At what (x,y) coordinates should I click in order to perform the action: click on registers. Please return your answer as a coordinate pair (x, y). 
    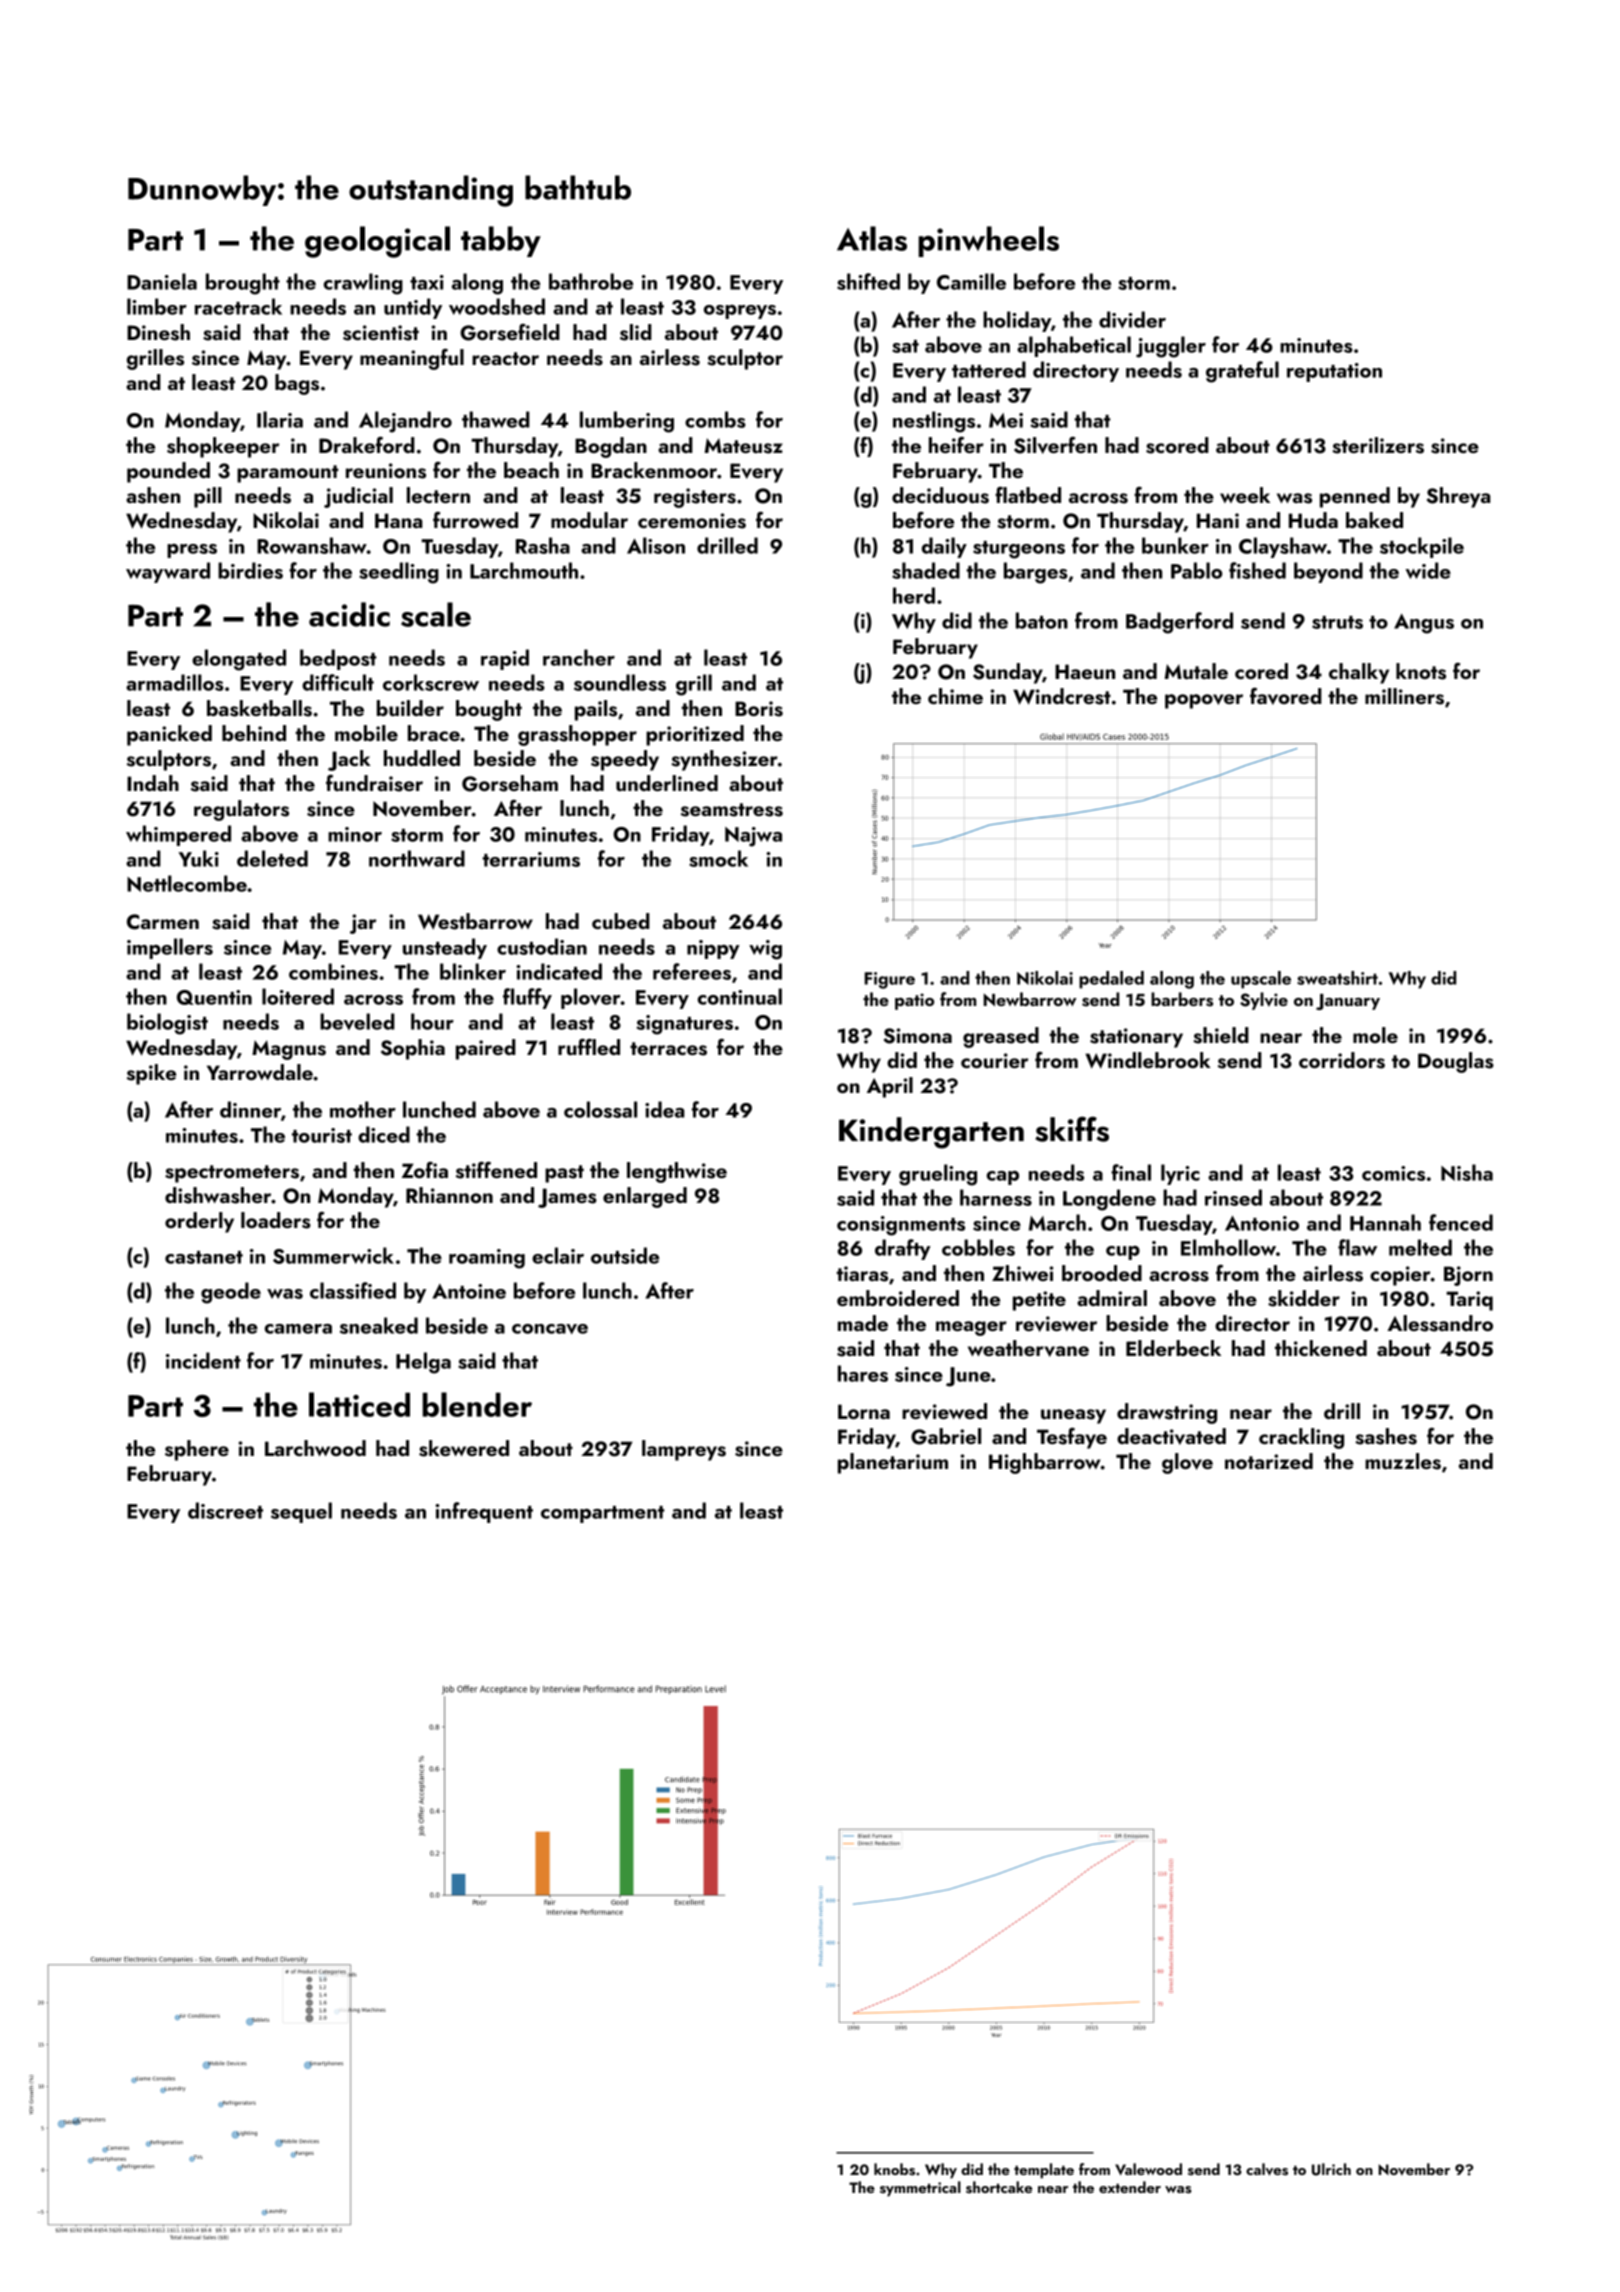
    Looking at the image, I should click on (695, 498).
